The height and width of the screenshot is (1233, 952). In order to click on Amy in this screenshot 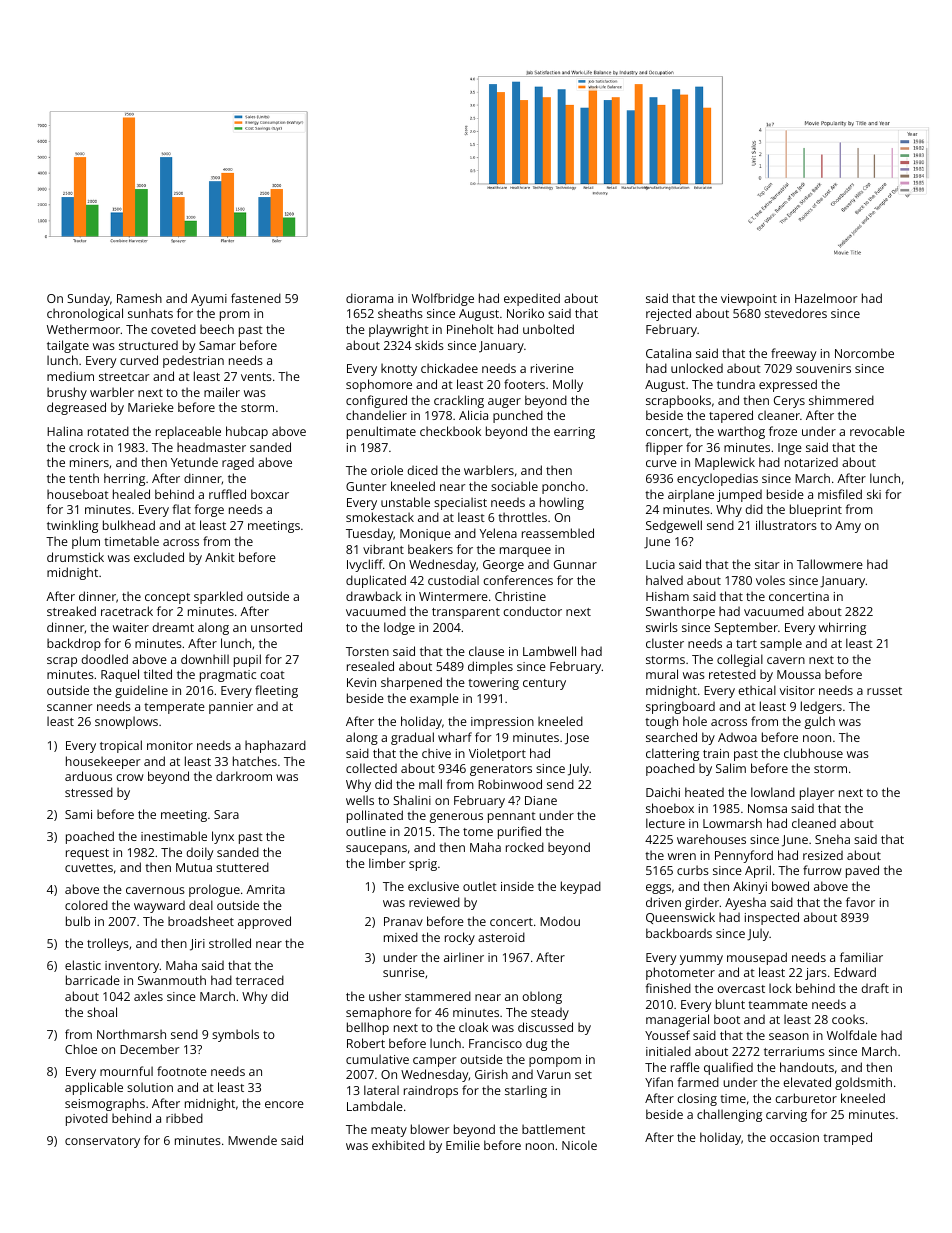, I will do `click(848, 527)`.
